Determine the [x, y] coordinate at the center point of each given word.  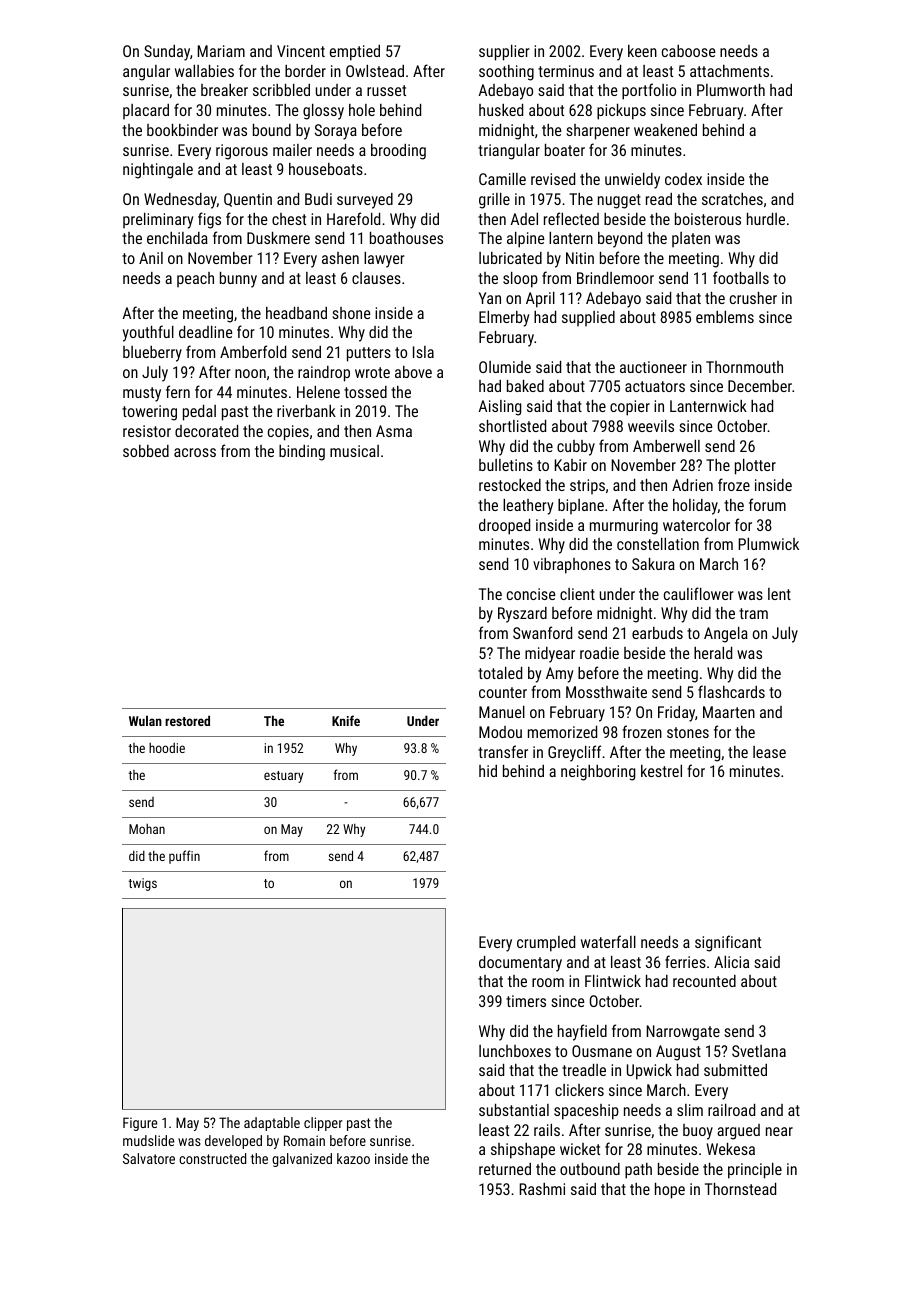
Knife [346, 720]
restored [187, 720]
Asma [394, 431]
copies [288, 433]
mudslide [148, 1140]
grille [494, 201]
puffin [184, 857]
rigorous [242, 152]
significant [728, 943]
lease [769, 752]
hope [670, 1191]
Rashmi [542, 1189]
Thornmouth [744, 367]
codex [683, 179]
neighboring [598, 773]
